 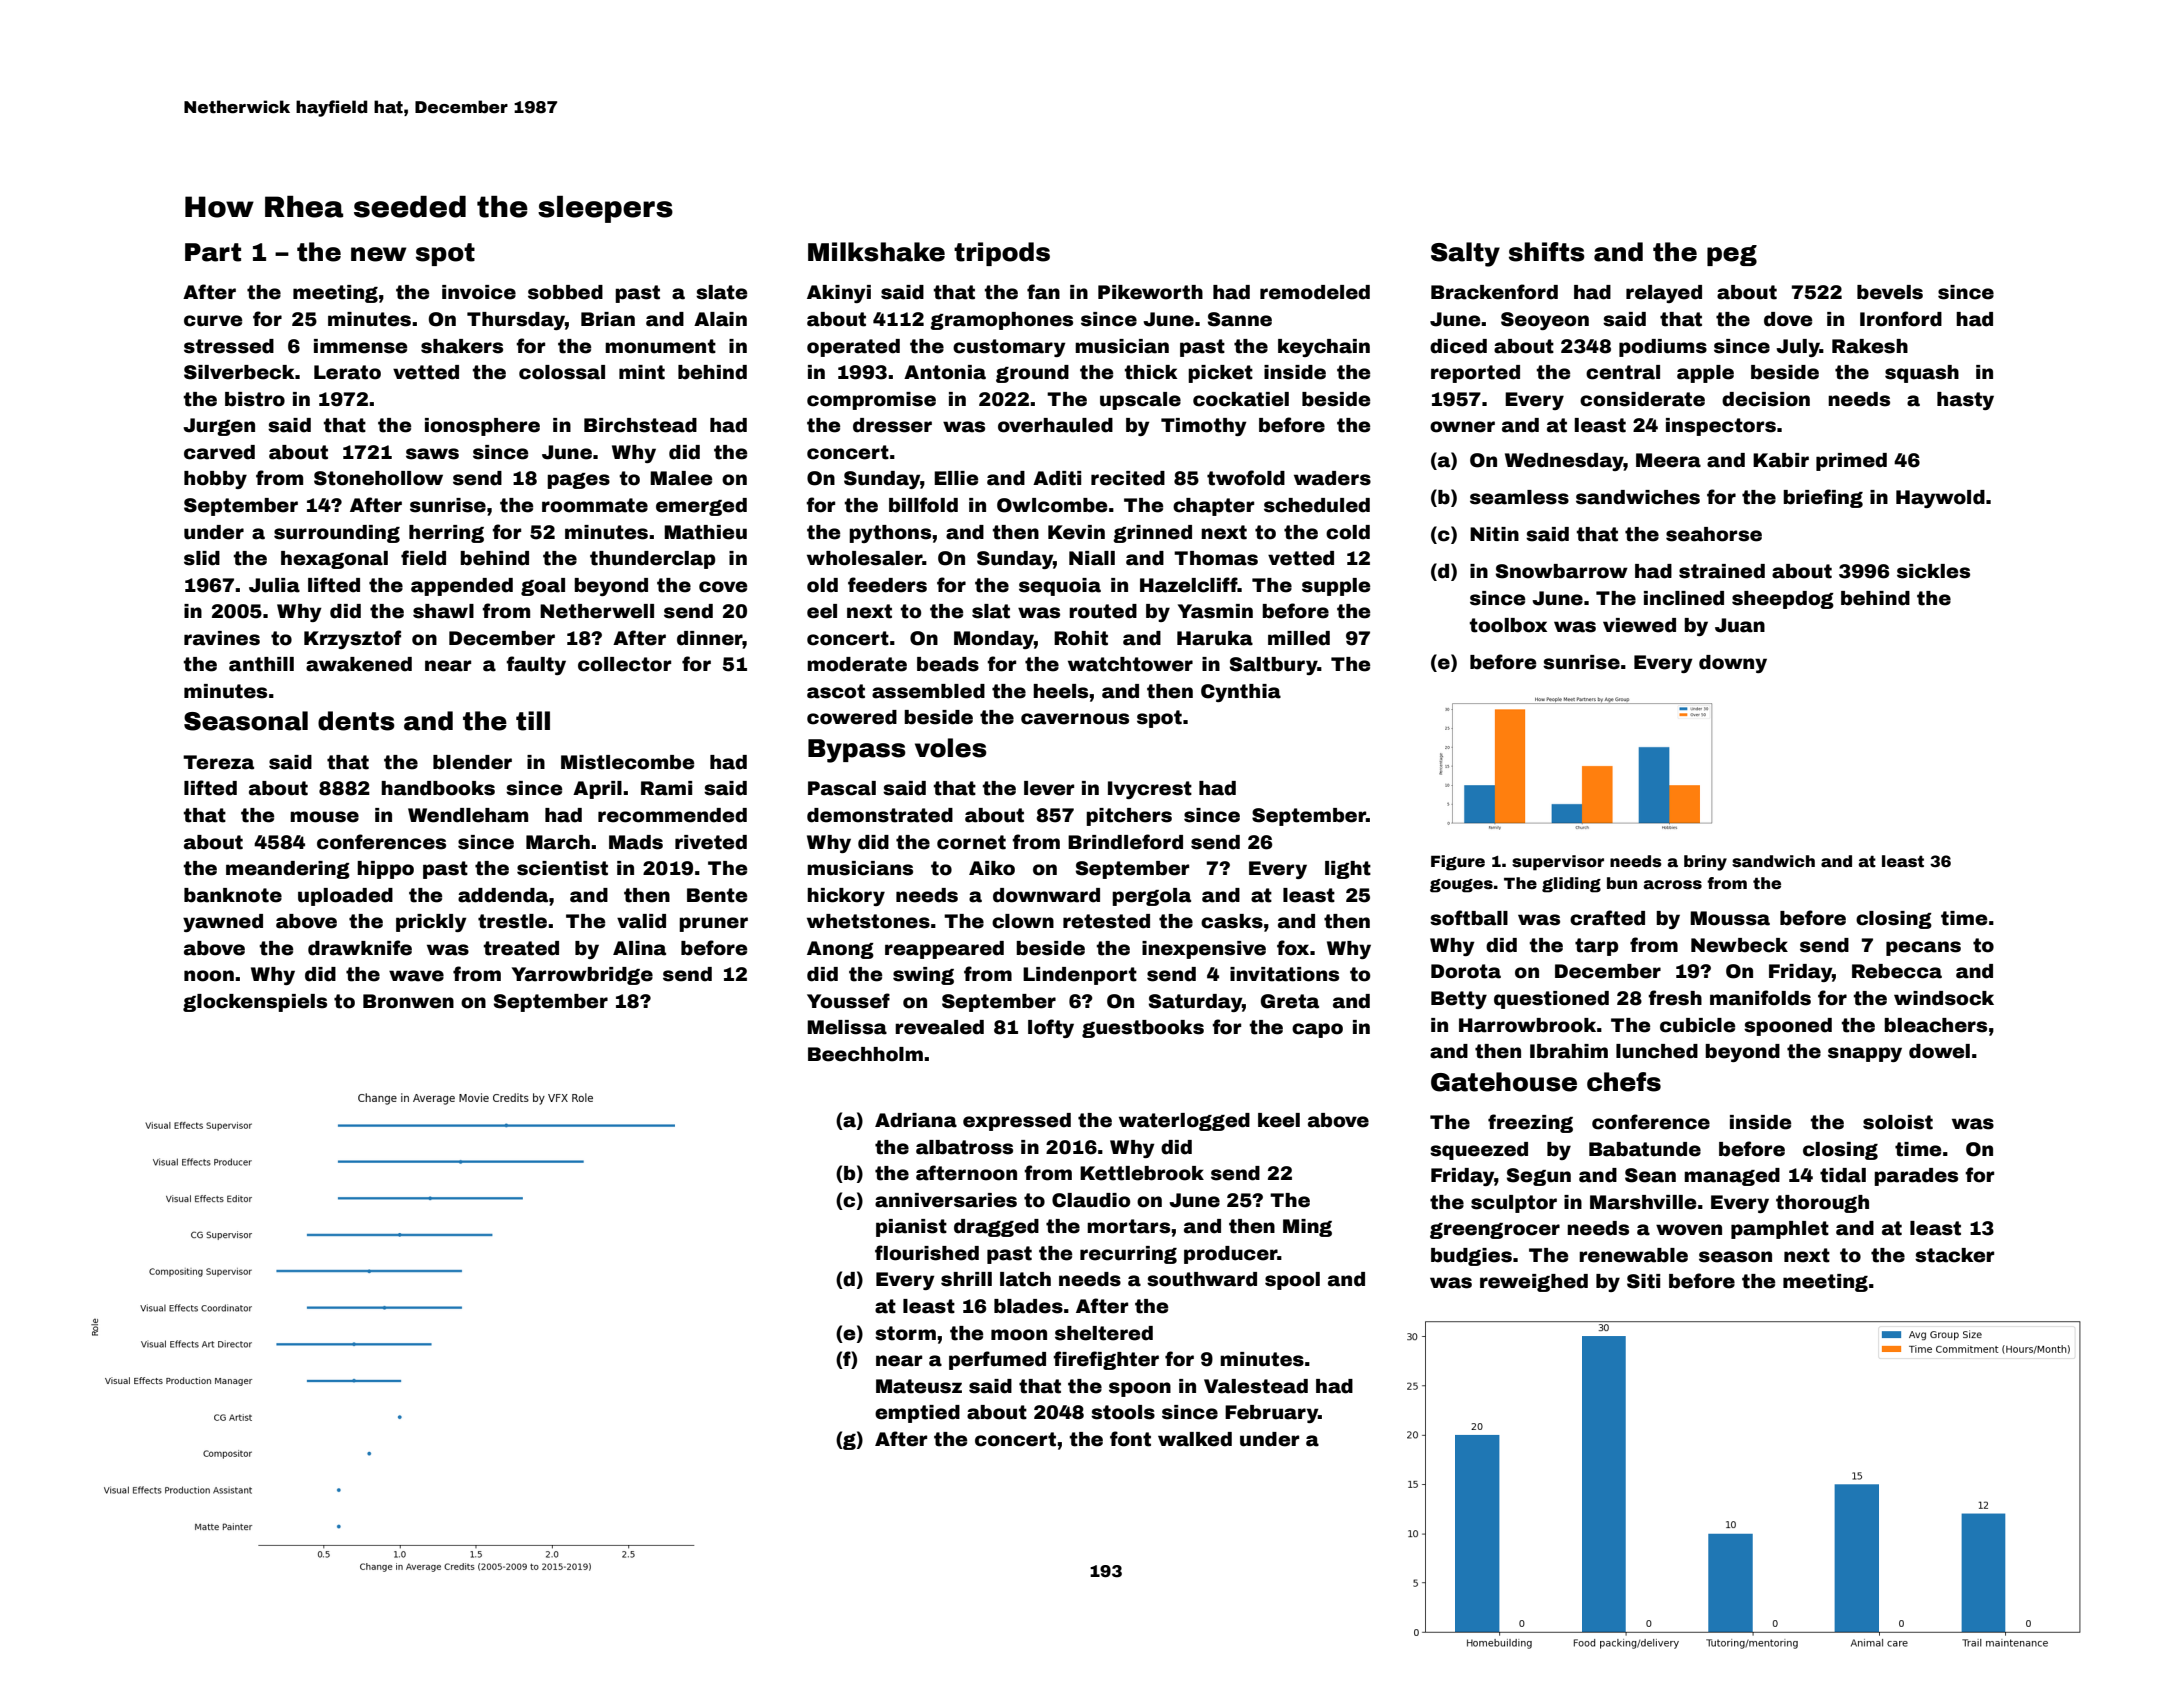 What do you see at coordinates (1002, 254) in the screenshot?
I see `tripods` at bounding box center [1002, 254].
